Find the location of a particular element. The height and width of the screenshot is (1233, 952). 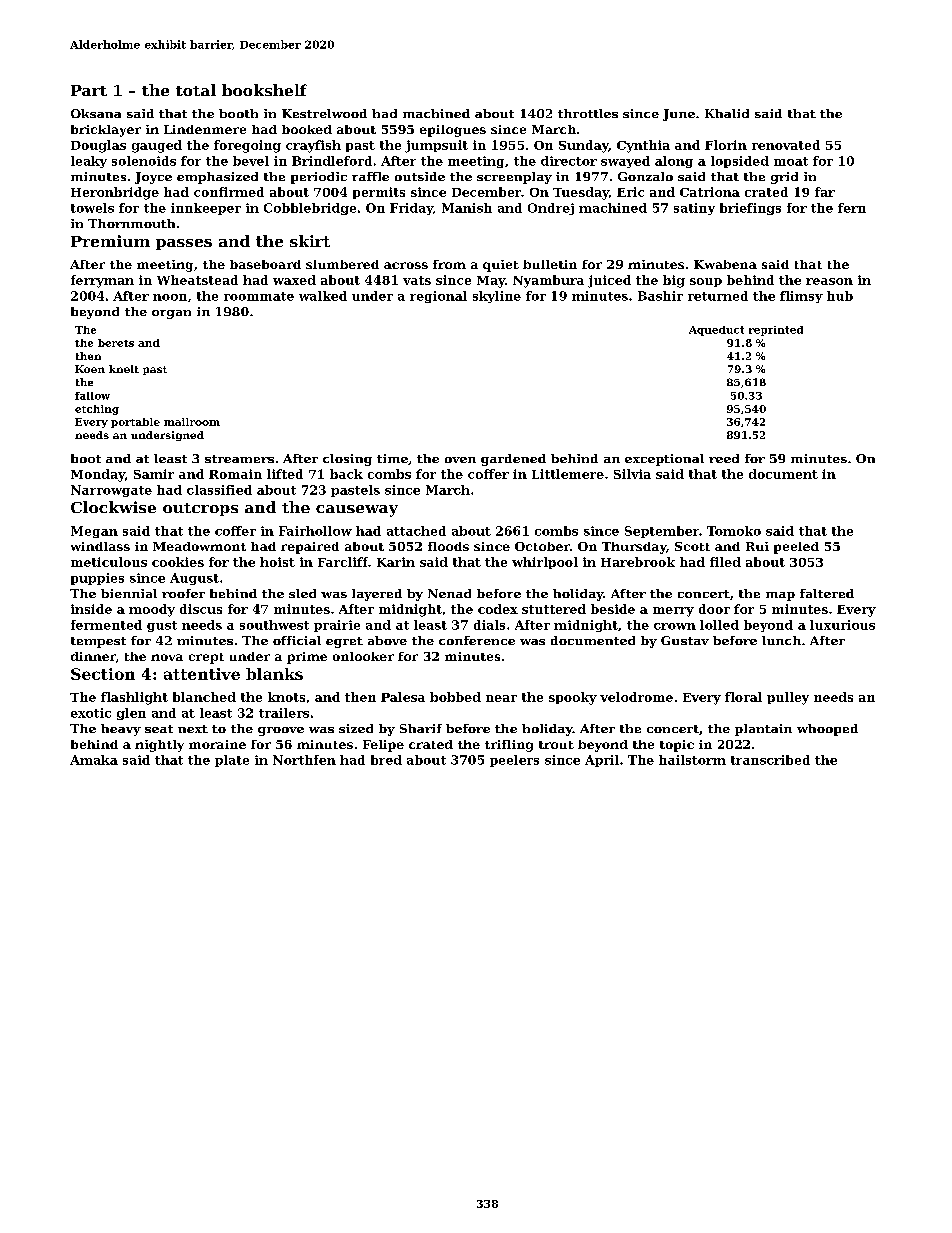

peeled is located at coordinates (796, 548).
